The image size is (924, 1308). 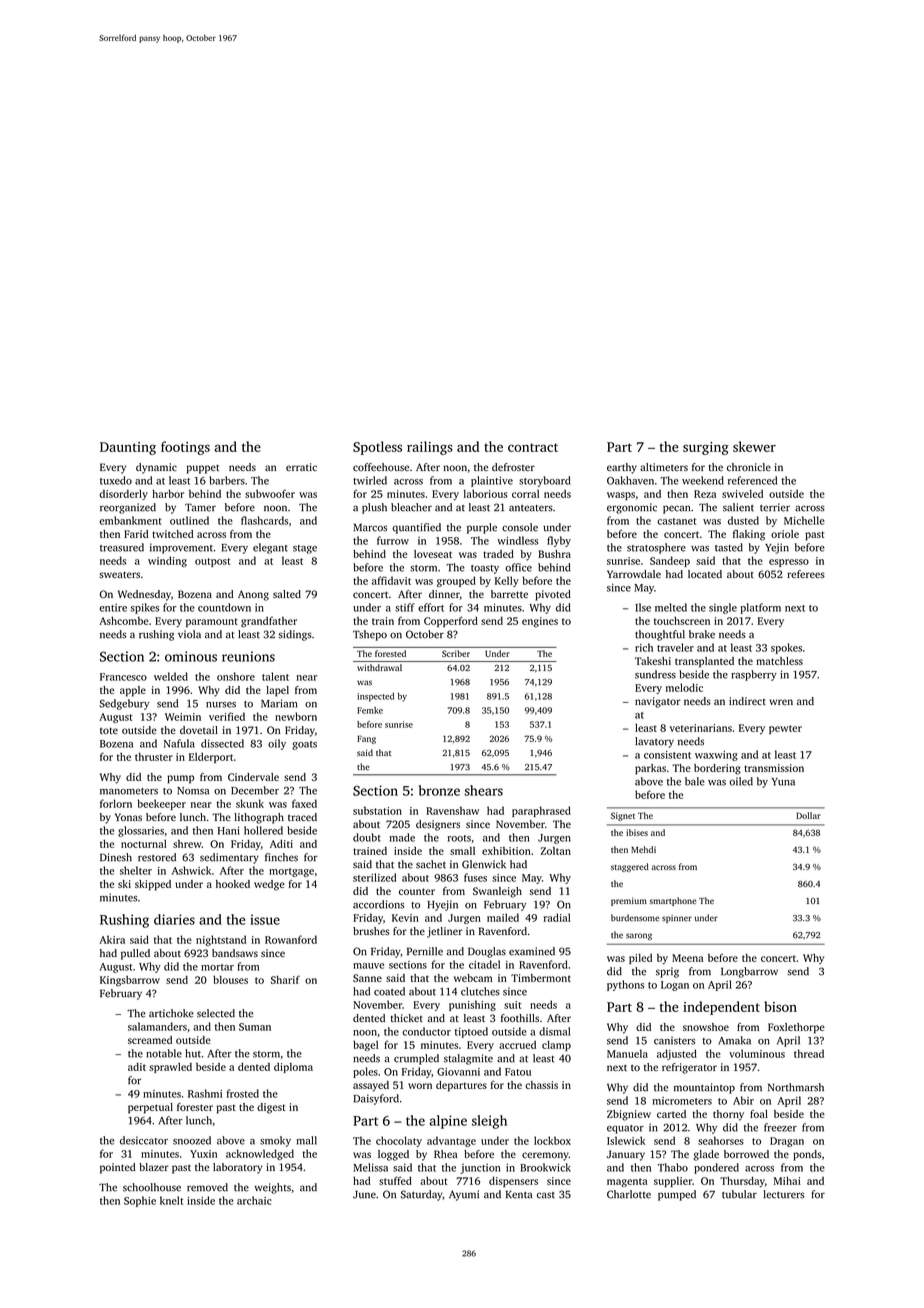 I want to click on railings, so click(x=430, y=448).
